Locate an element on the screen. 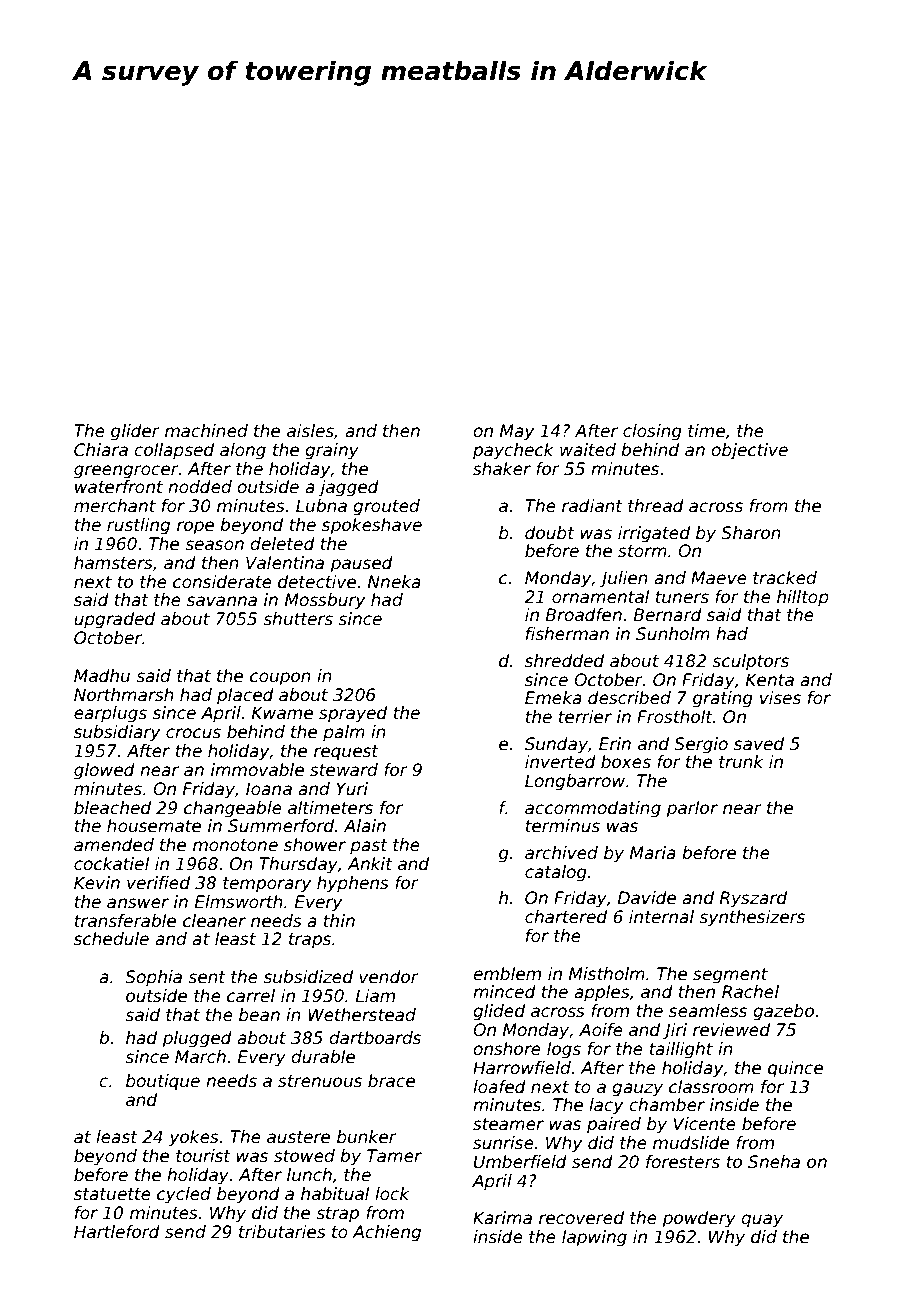  statuette is located at coordinates (112, 1194).
